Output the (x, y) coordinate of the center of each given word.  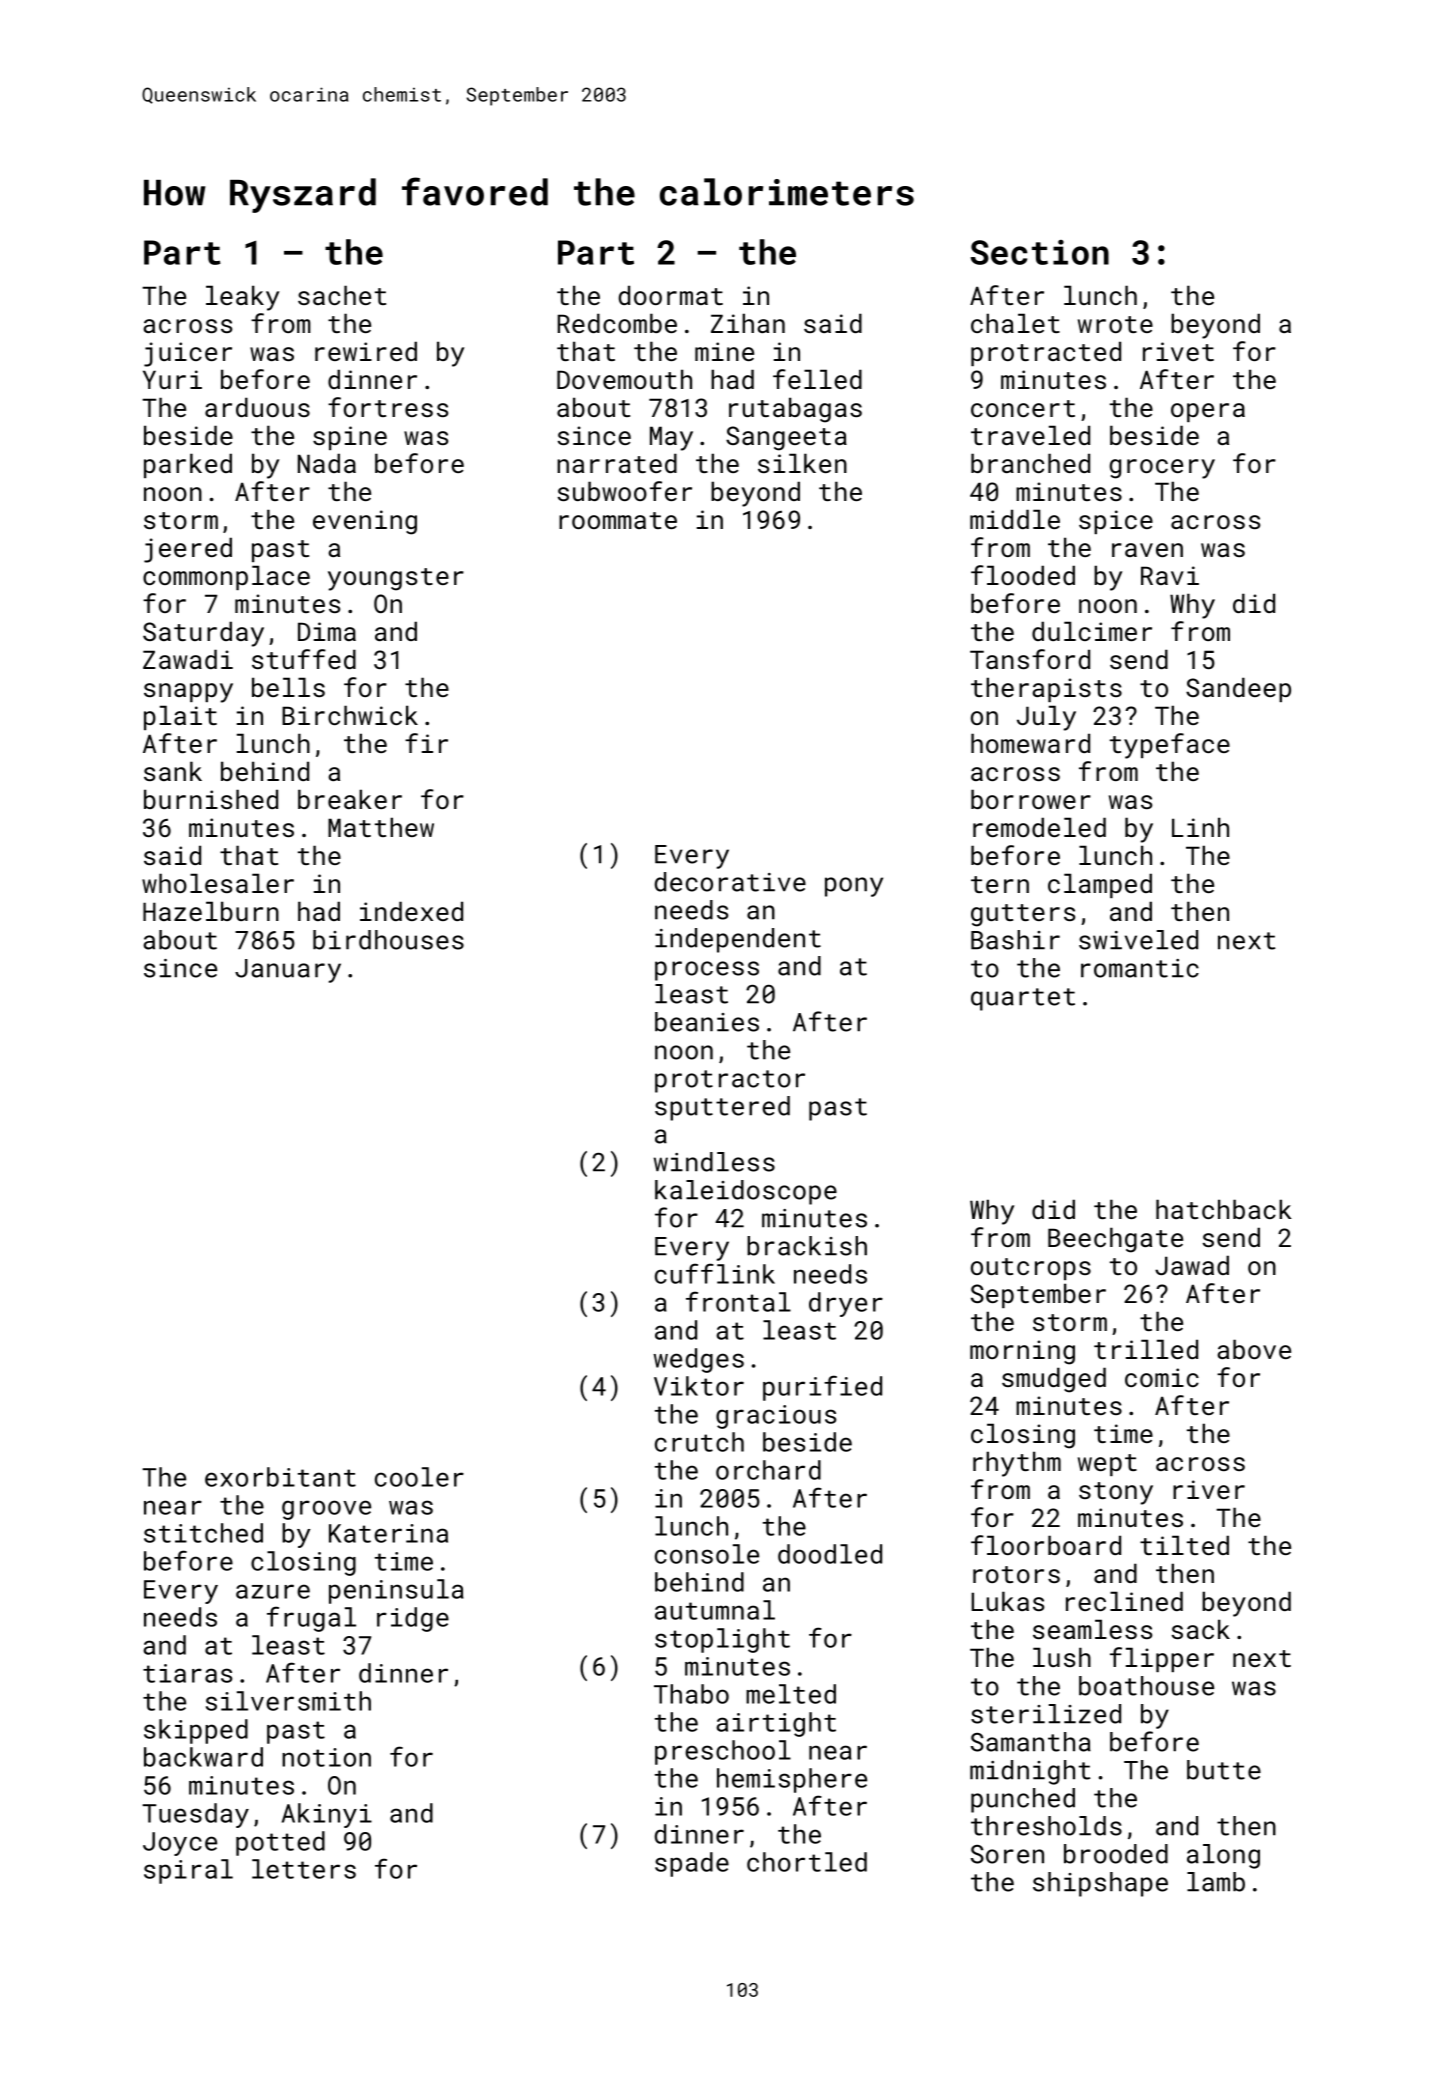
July (1046, 718)
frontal (738, 1301)
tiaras (187, 1673)
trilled (1146, 1349)
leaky (242, 298)
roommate (618, 520)
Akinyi (327, 1815)
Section (1040, 252)
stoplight (722, 1640)
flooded (1023, 575)
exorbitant (280, 1477)
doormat (671, 295)
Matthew (381, 827)
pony (854, 887)
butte (1224, 1770)
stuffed (304, 659)
